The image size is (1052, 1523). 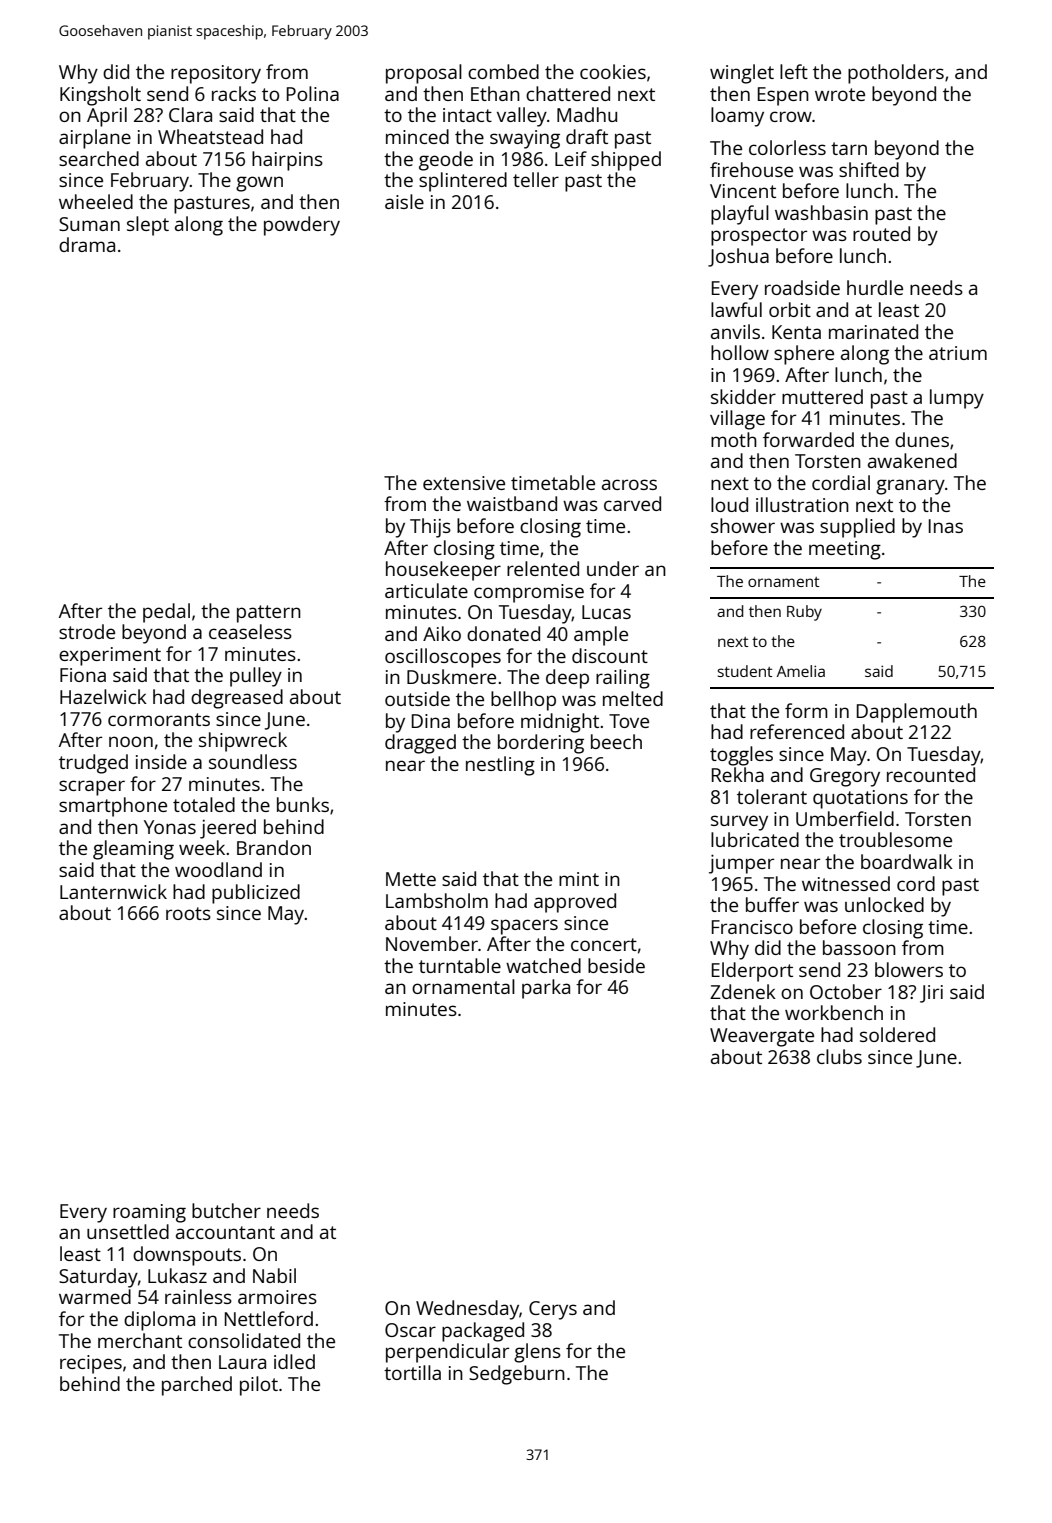 What do you see at coordinates (197, 1386) in the image?
I see `parched` at bounding box center [197, 1386].
